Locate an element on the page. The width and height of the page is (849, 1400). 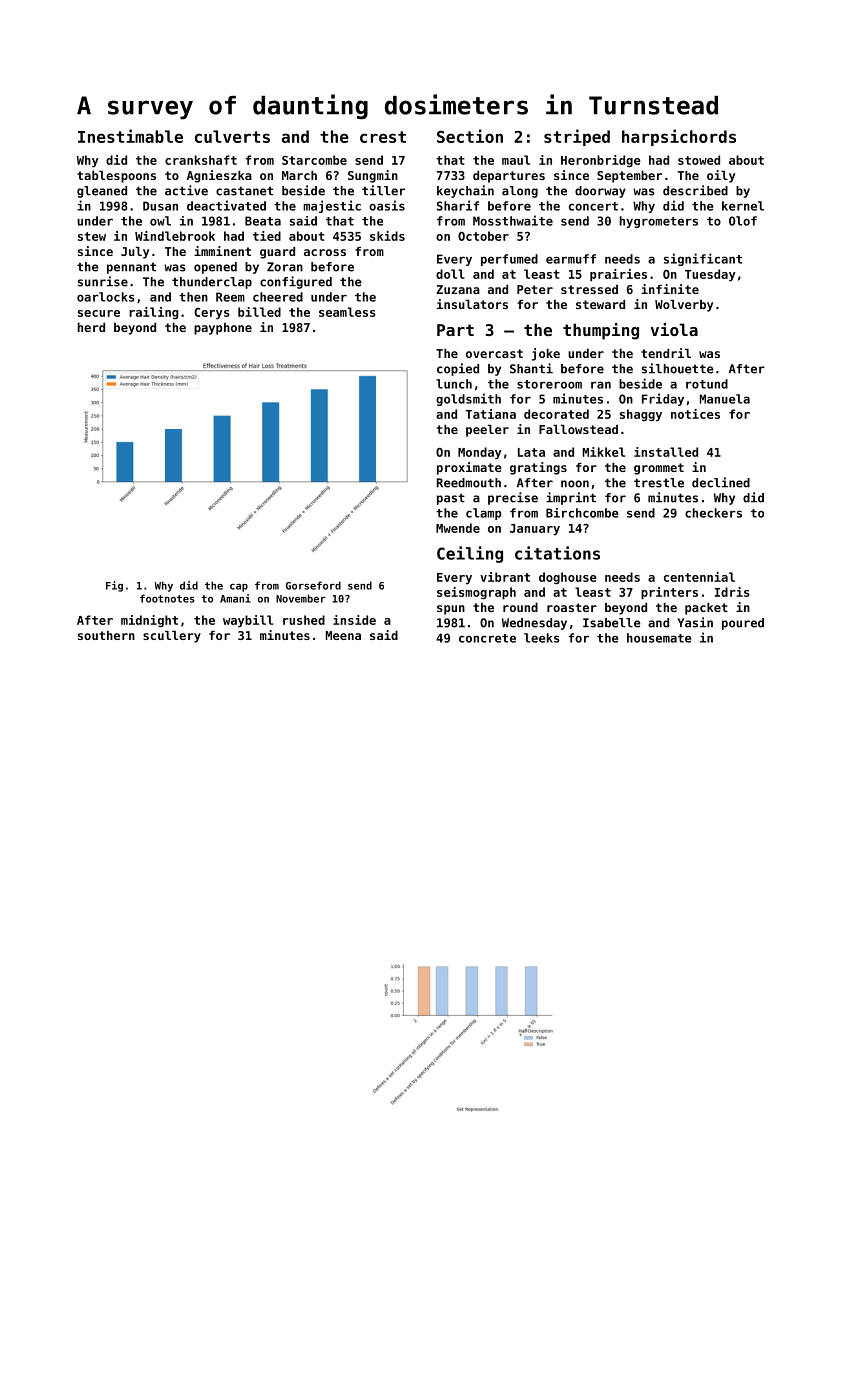
significant is located at coordinates (703, 259).
